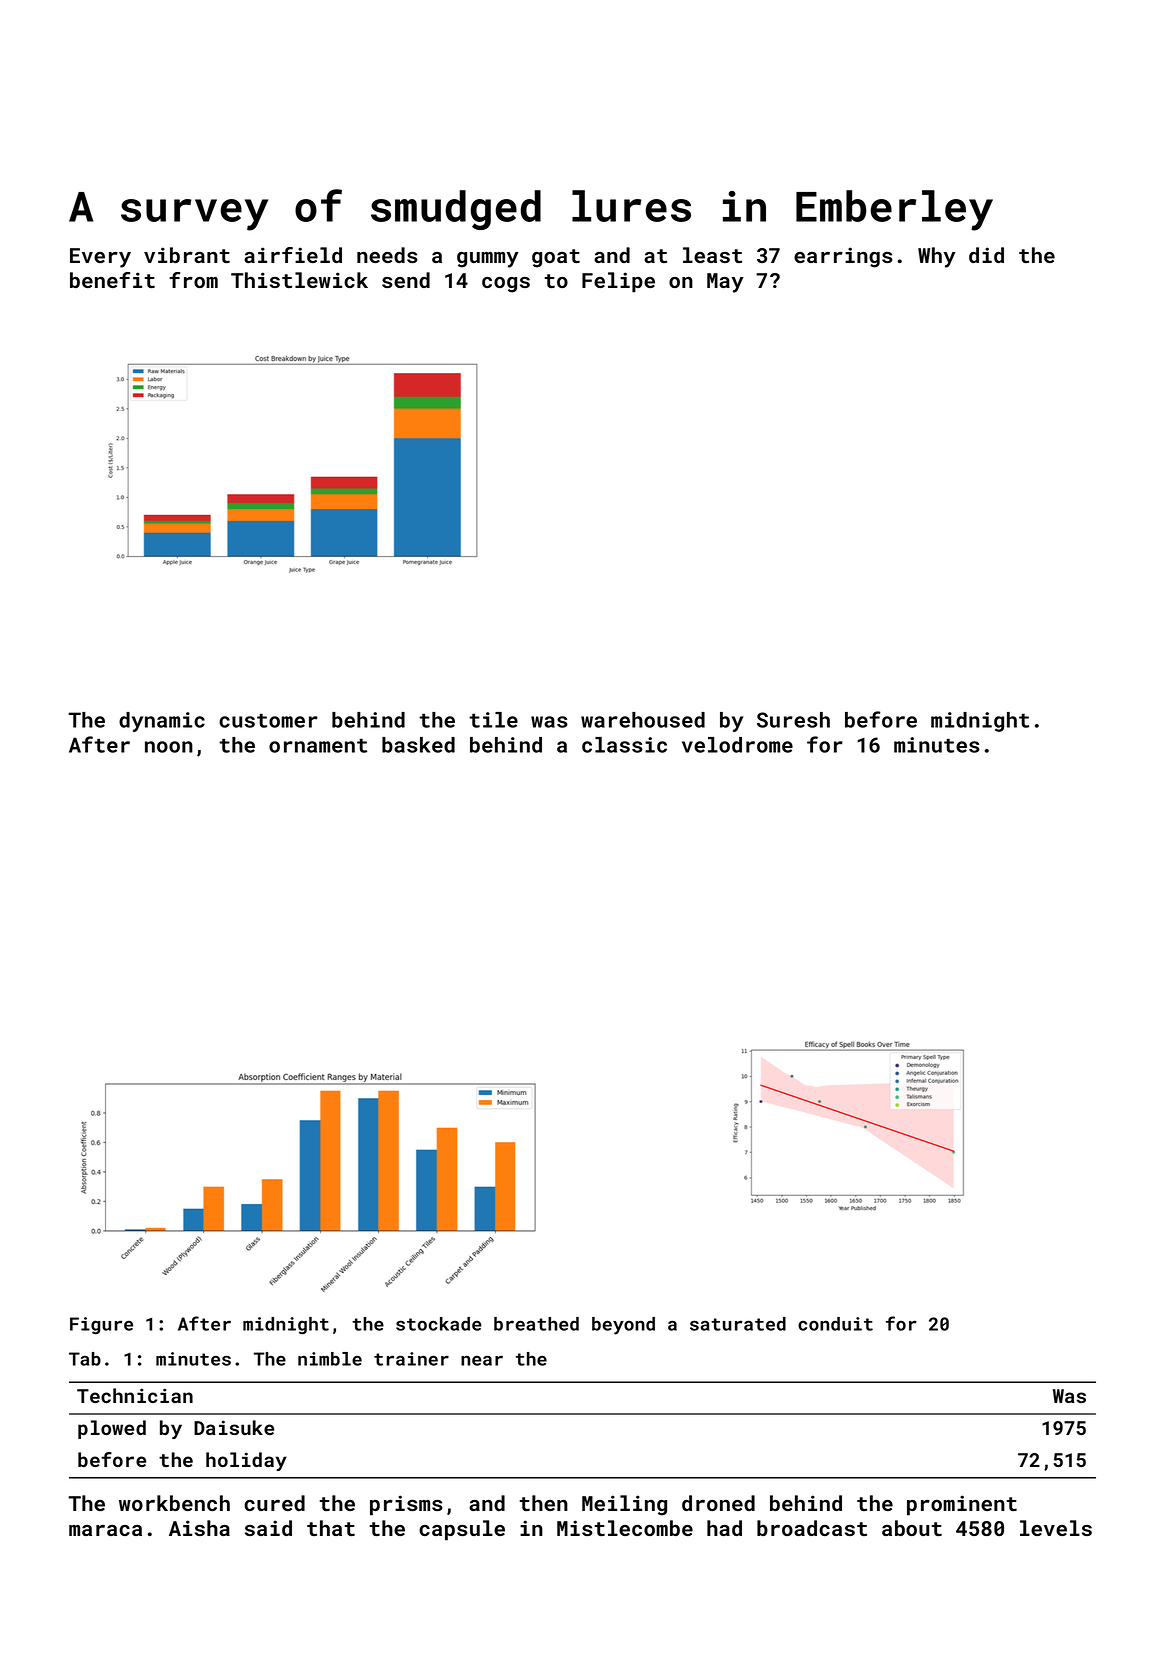 This document has height=1654, width=1165. I want to click on goat, so click(556, 258).
